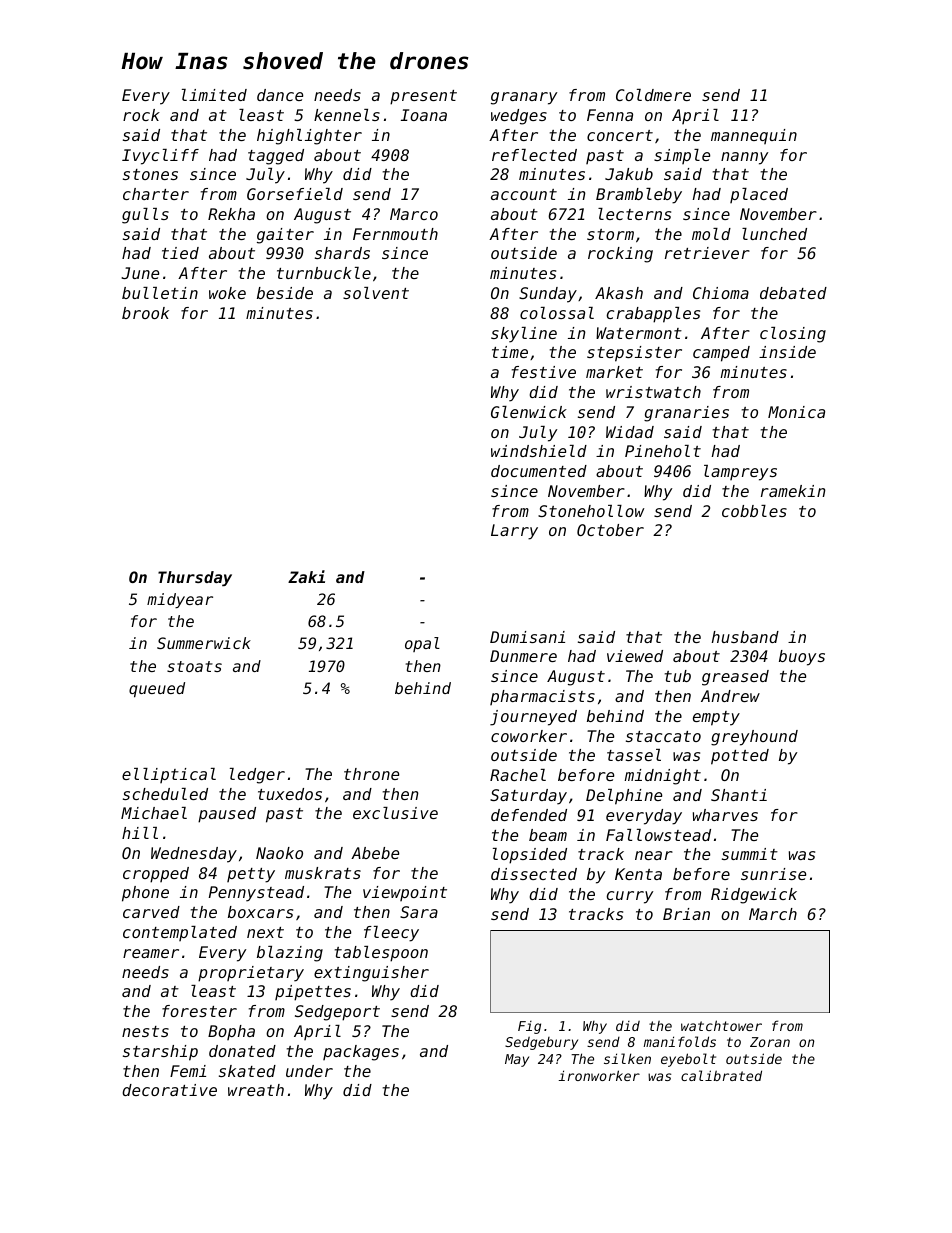  I want to click on brook, so click(145, 313).
